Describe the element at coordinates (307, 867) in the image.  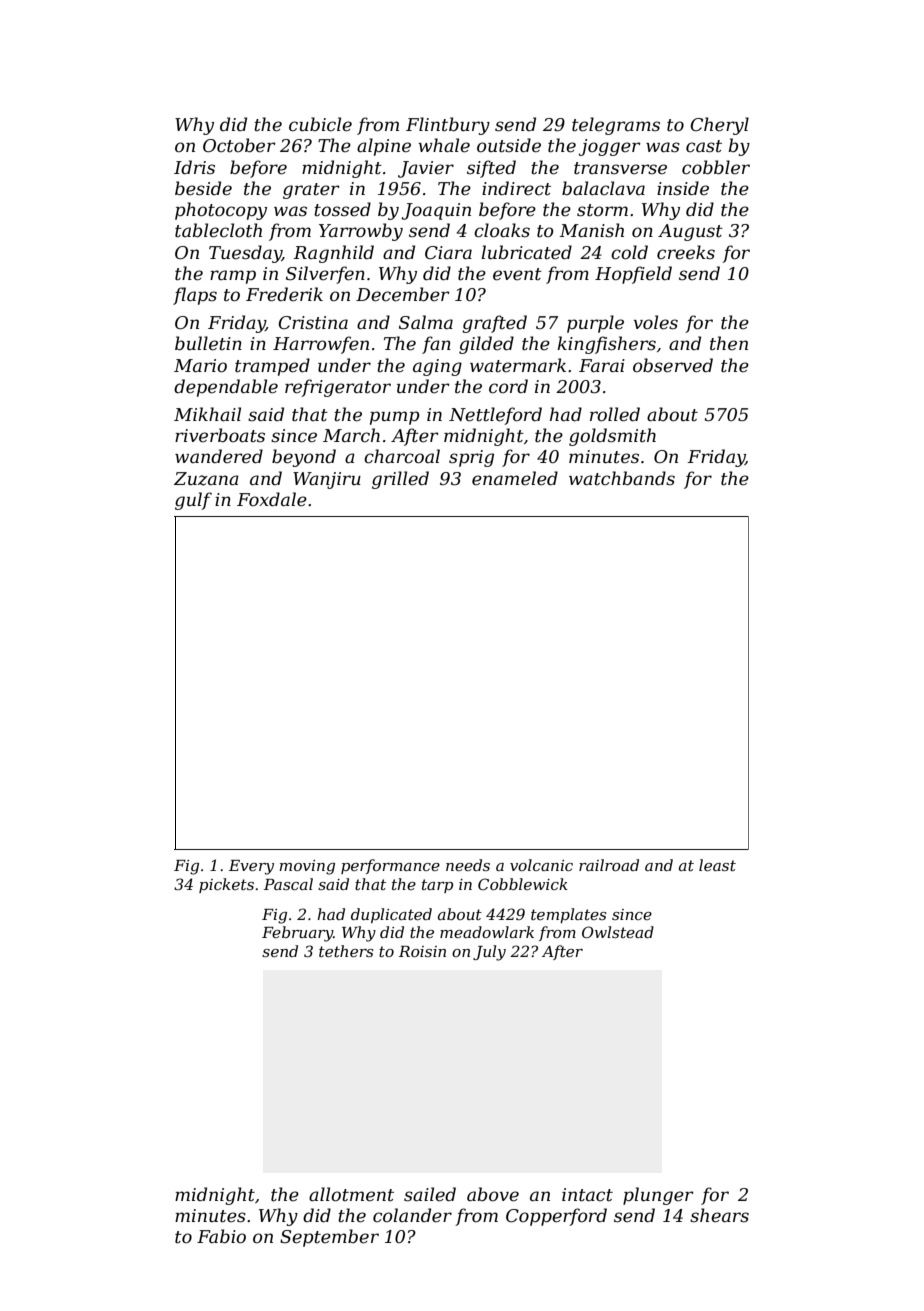
I see `moving` at that location.
